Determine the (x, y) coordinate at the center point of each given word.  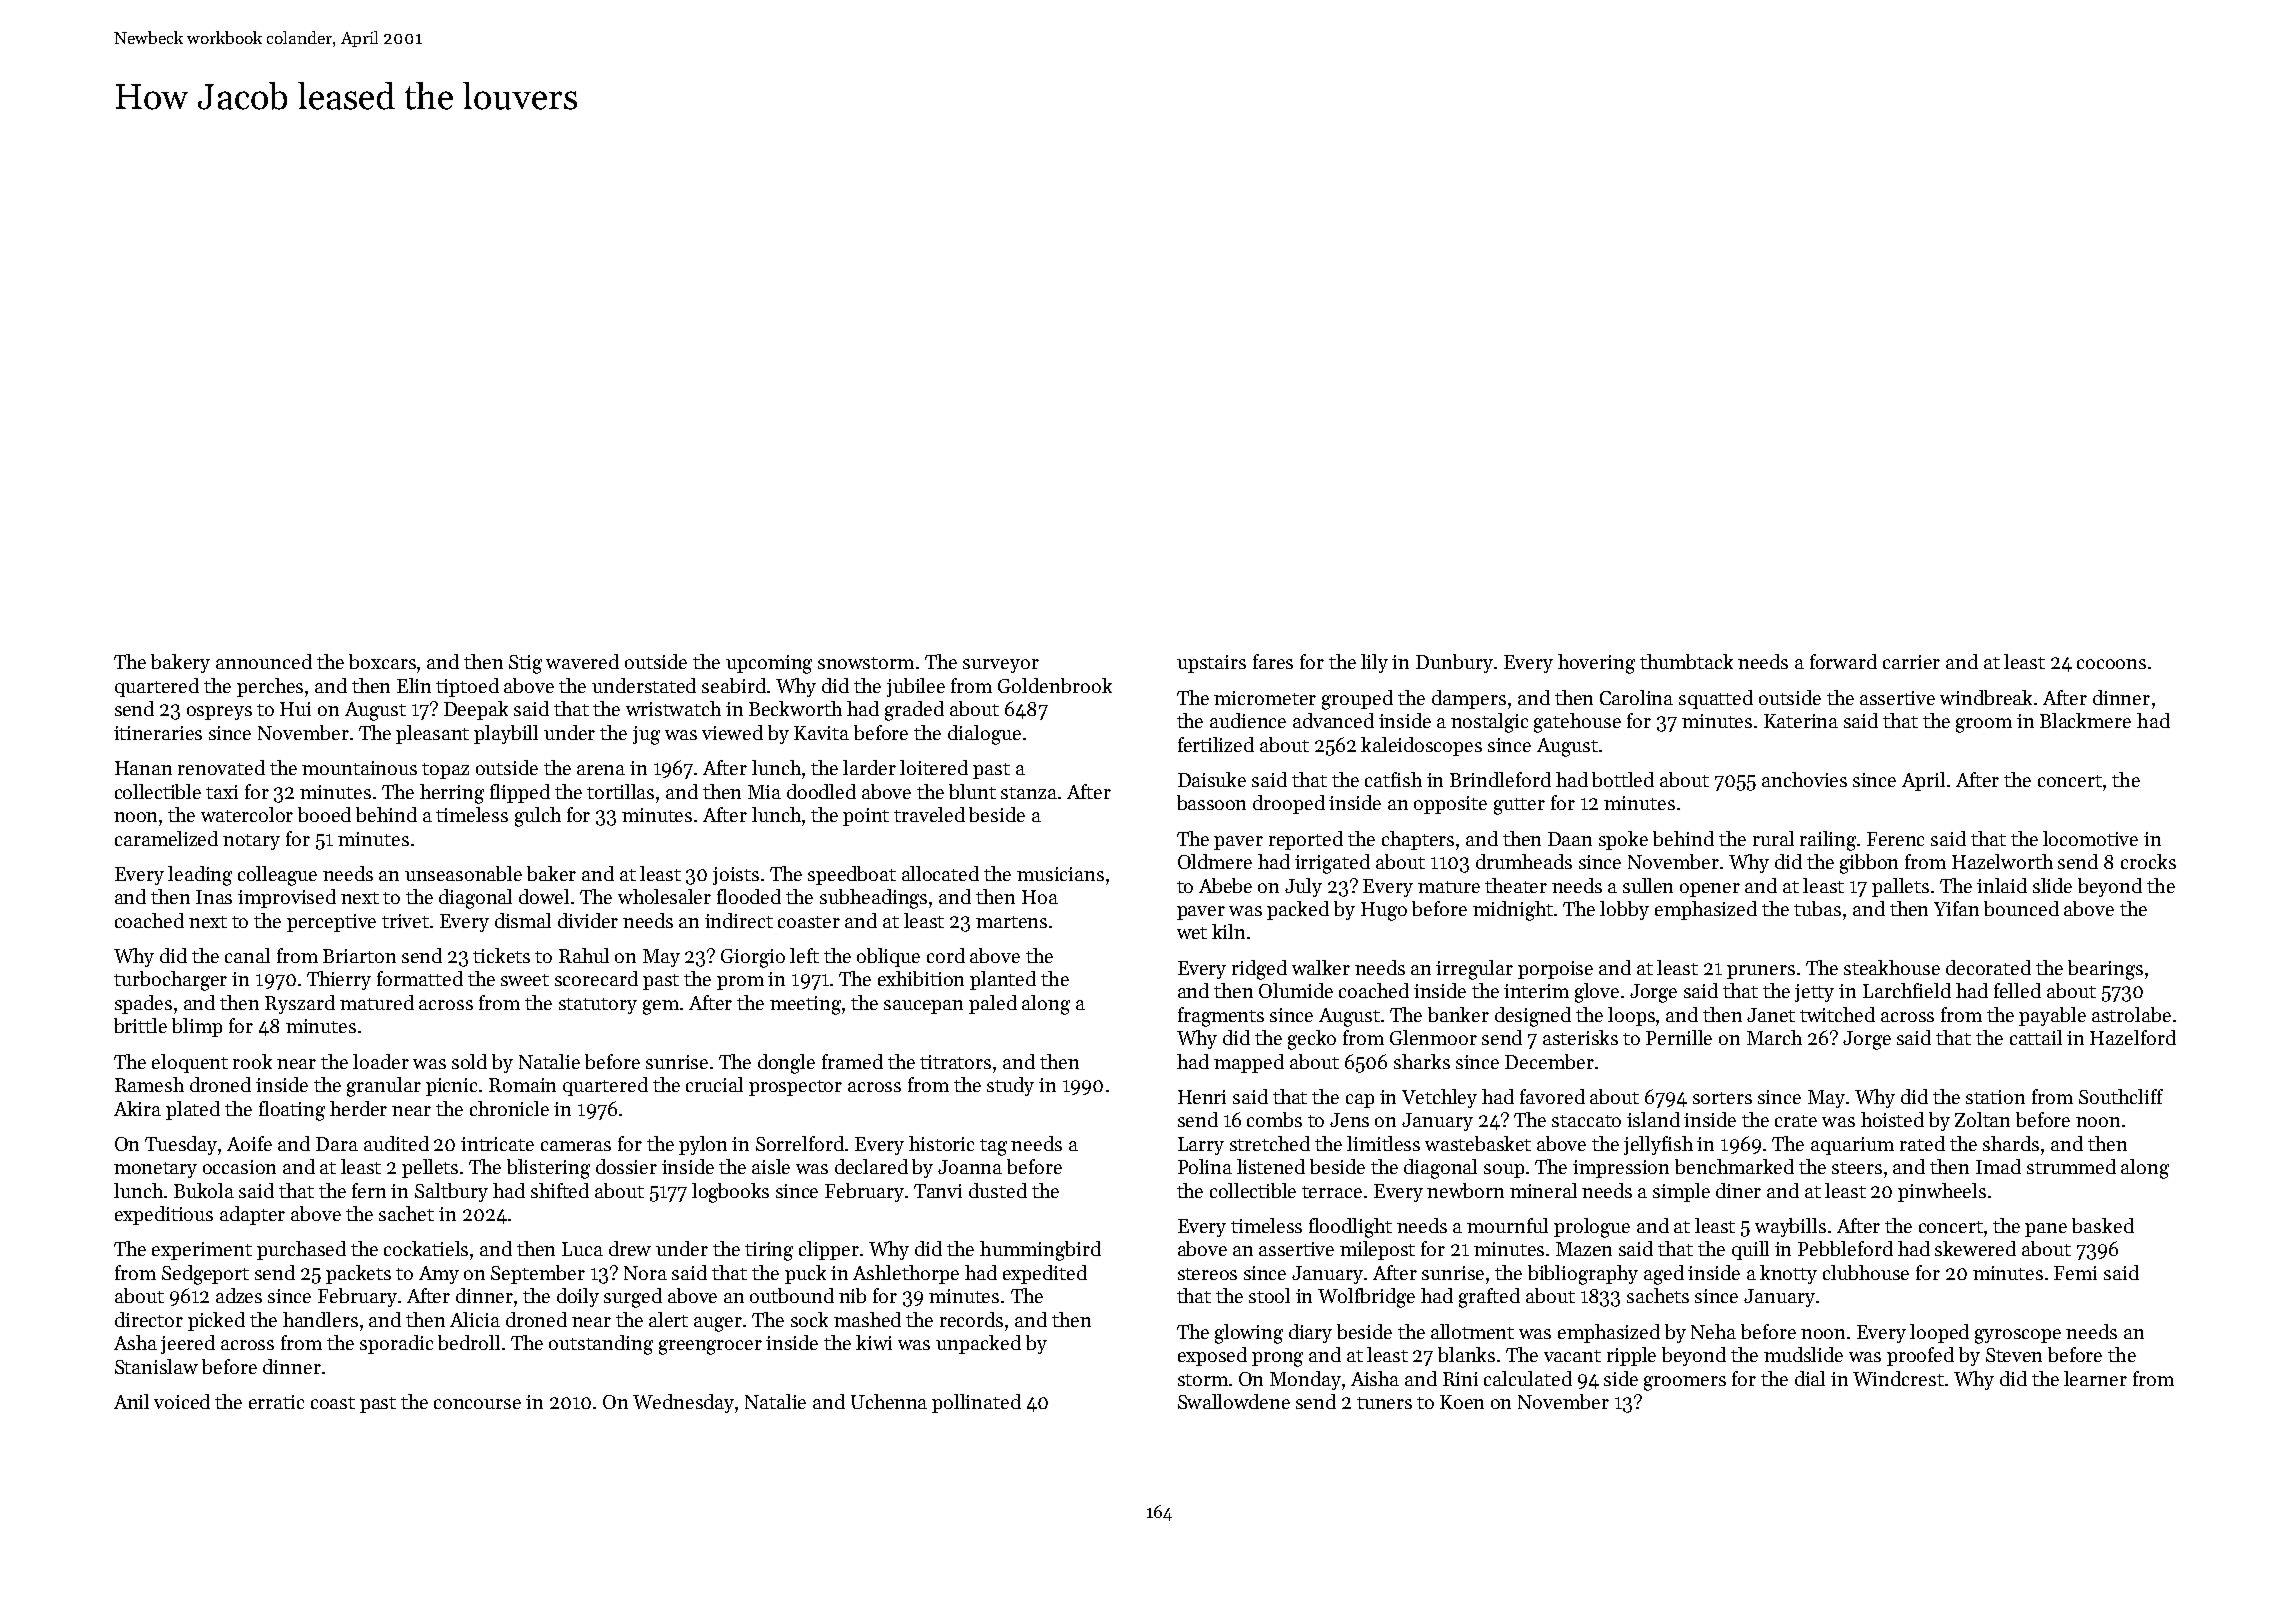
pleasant (432, 734)
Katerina (1801, 721)
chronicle (509, 1108)
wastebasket (1478, 1143)
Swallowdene (1234, 1401)
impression (1621, 1169)
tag (993, 1147)
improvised (287, 898)
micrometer (1265, 698)
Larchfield (1907, 990)
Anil (131, 1401)
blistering (548, 1169)
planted (1003, 980)
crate (1796, 1121)
